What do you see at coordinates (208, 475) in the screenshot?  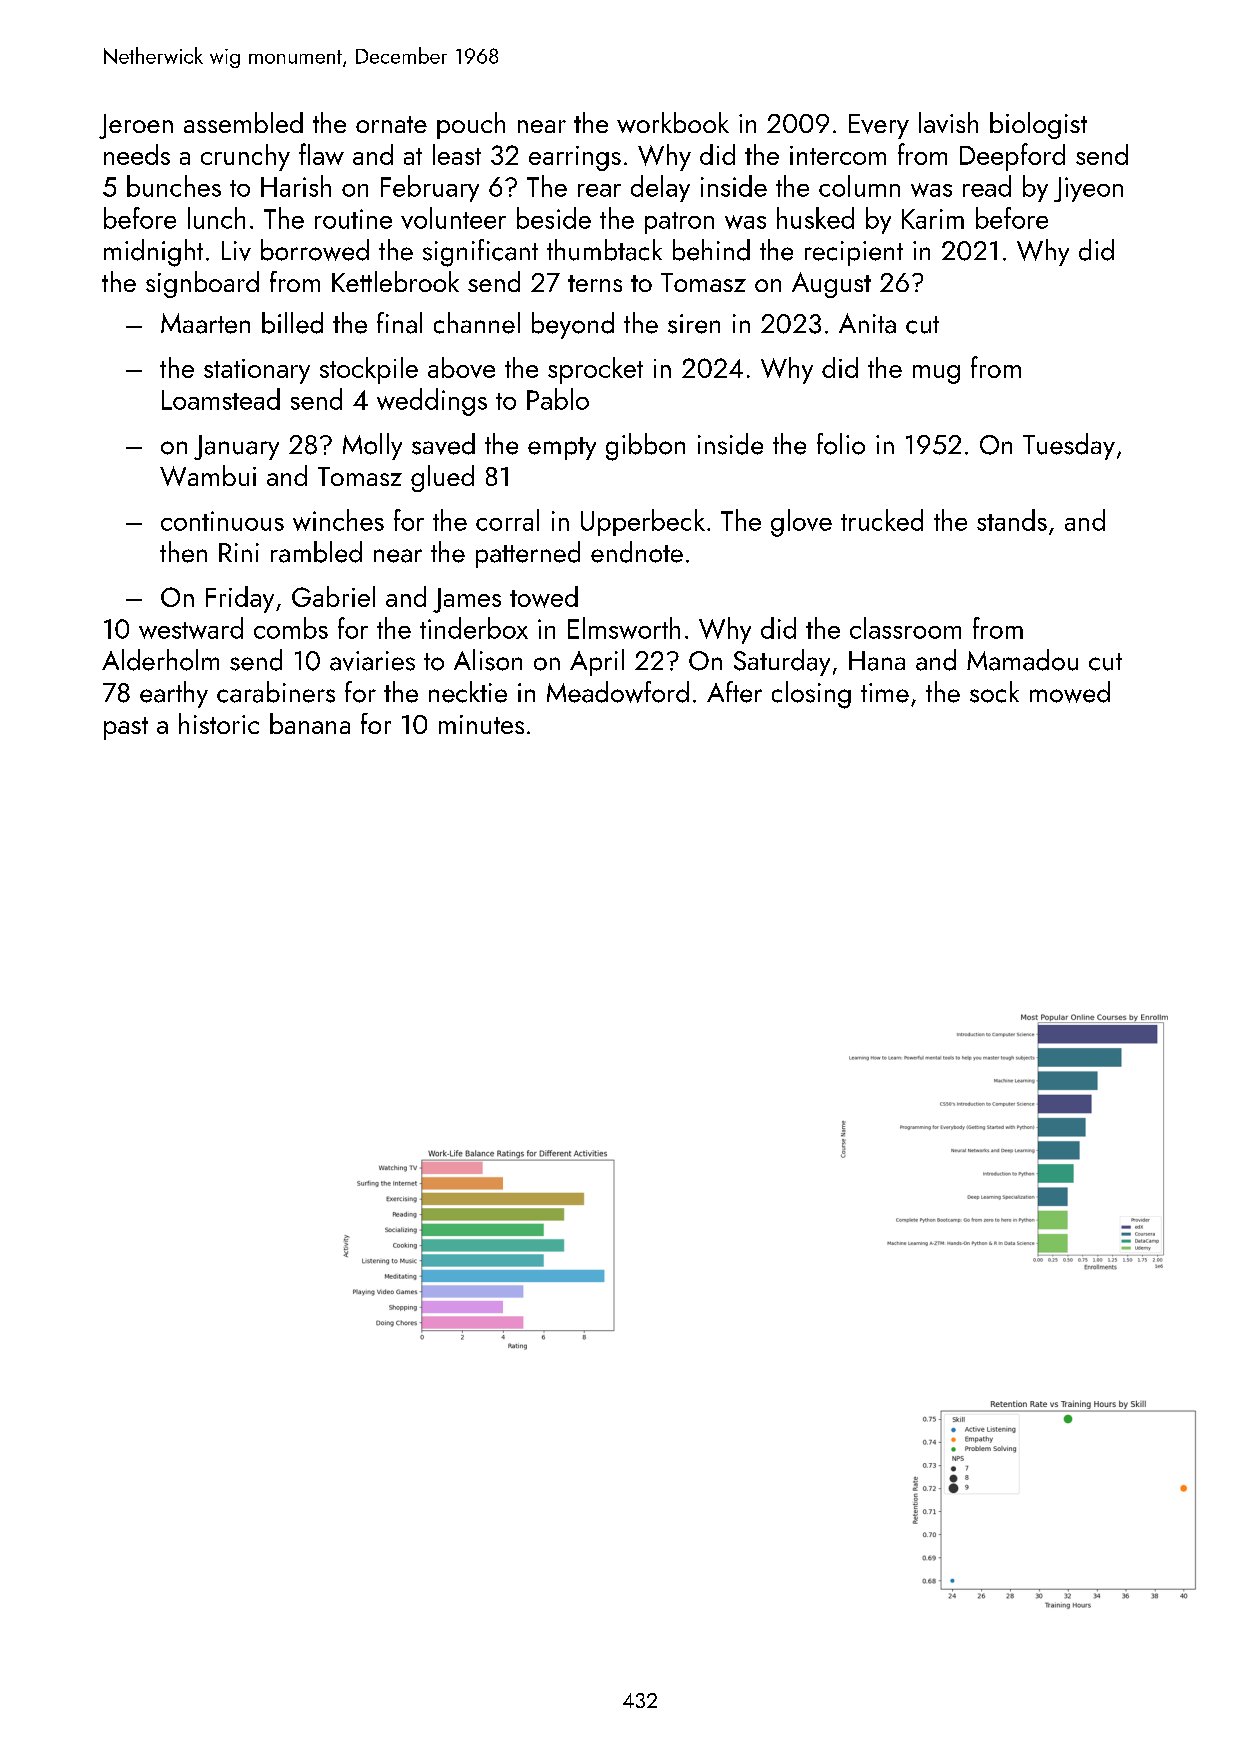 I see `Wambui` at bounding box center [208, 475].
